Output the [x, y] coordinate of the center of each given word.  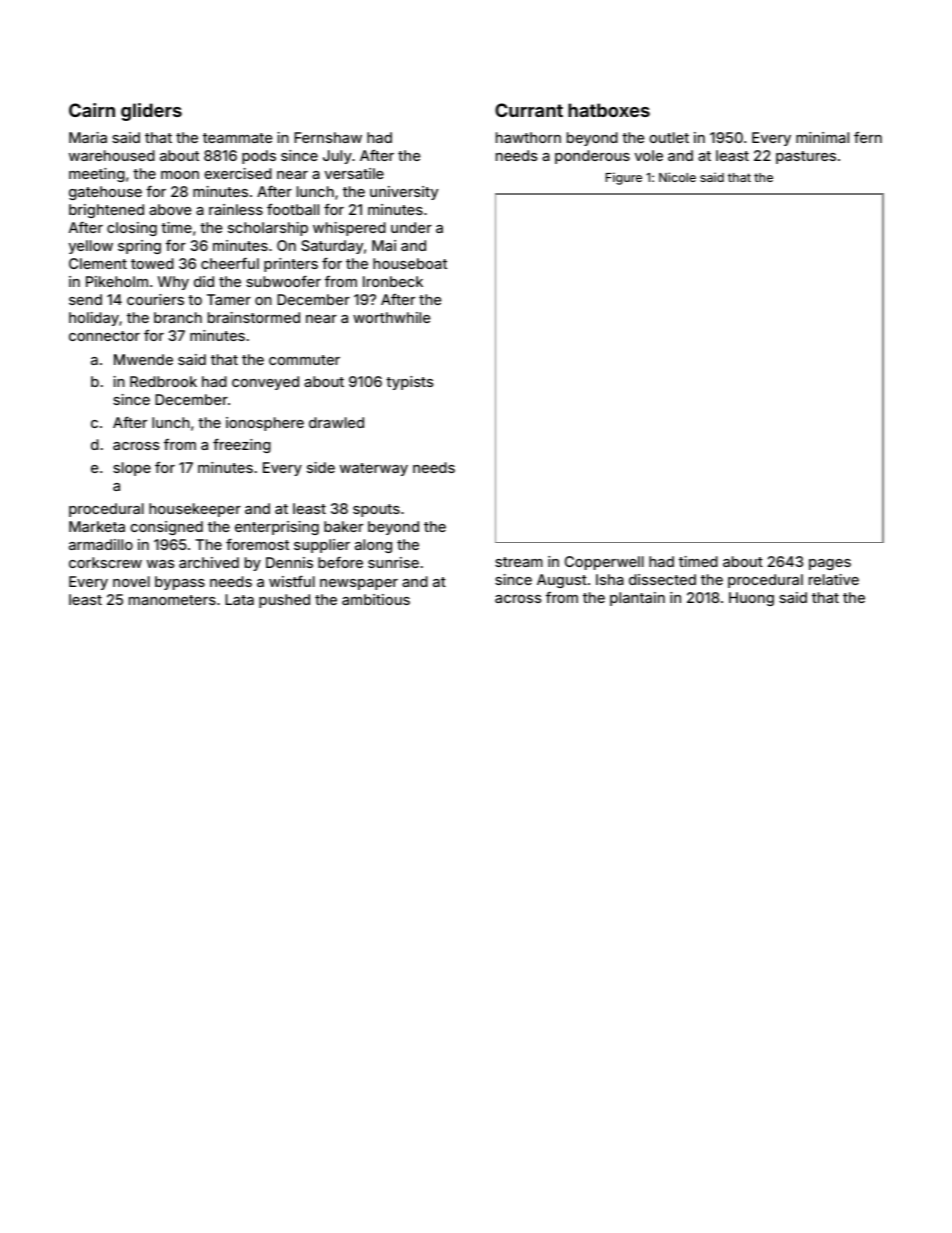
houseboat [410, 263]
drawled [336, 422]
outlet [669, 137]
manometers [172, 600]
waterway [374, 469]
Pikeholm [117, 281]
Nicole [677, 177]
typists [410, 383]
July [337, 157]
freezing [242, 445]
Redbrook [163, 381]
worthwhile [391, 317]
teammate [237, 138]
